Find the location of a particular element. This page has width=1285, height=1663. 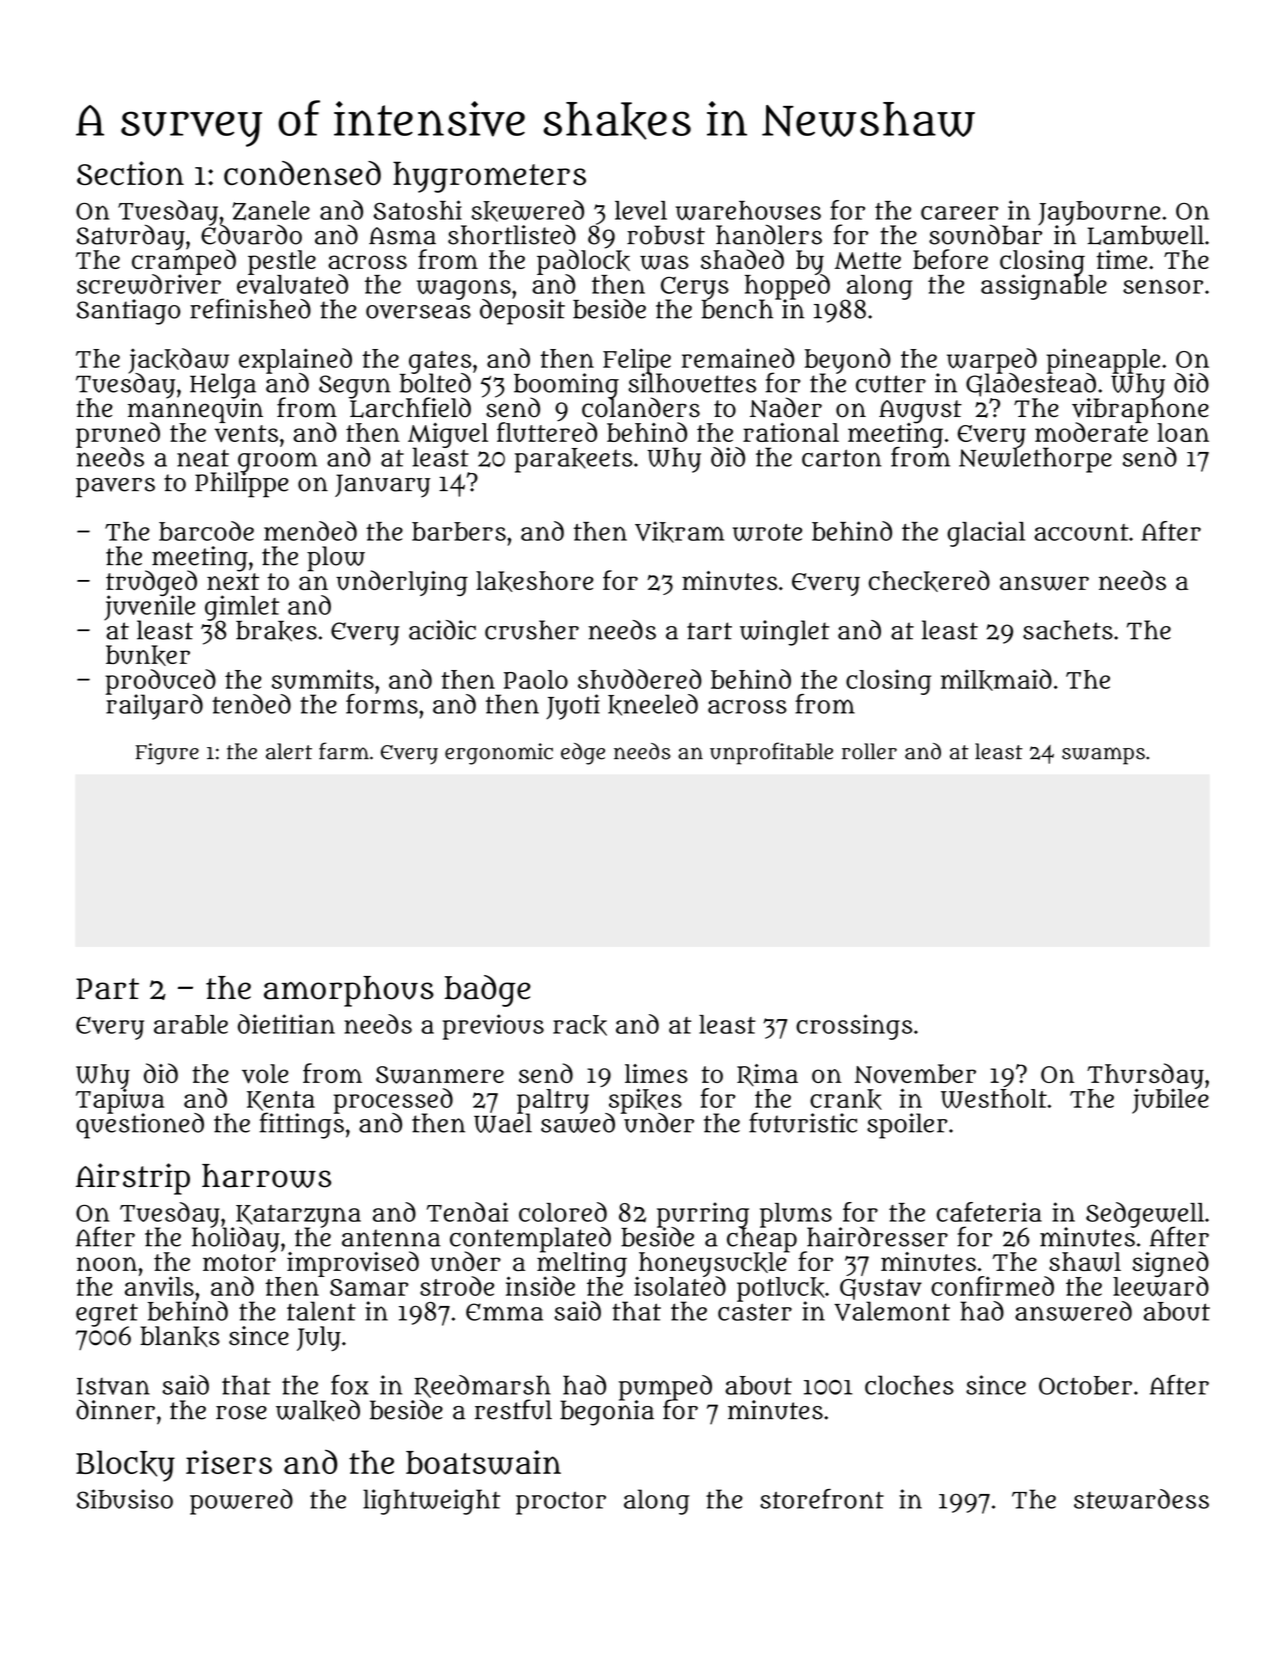

juvenile is located at coordinates (149, 608).
